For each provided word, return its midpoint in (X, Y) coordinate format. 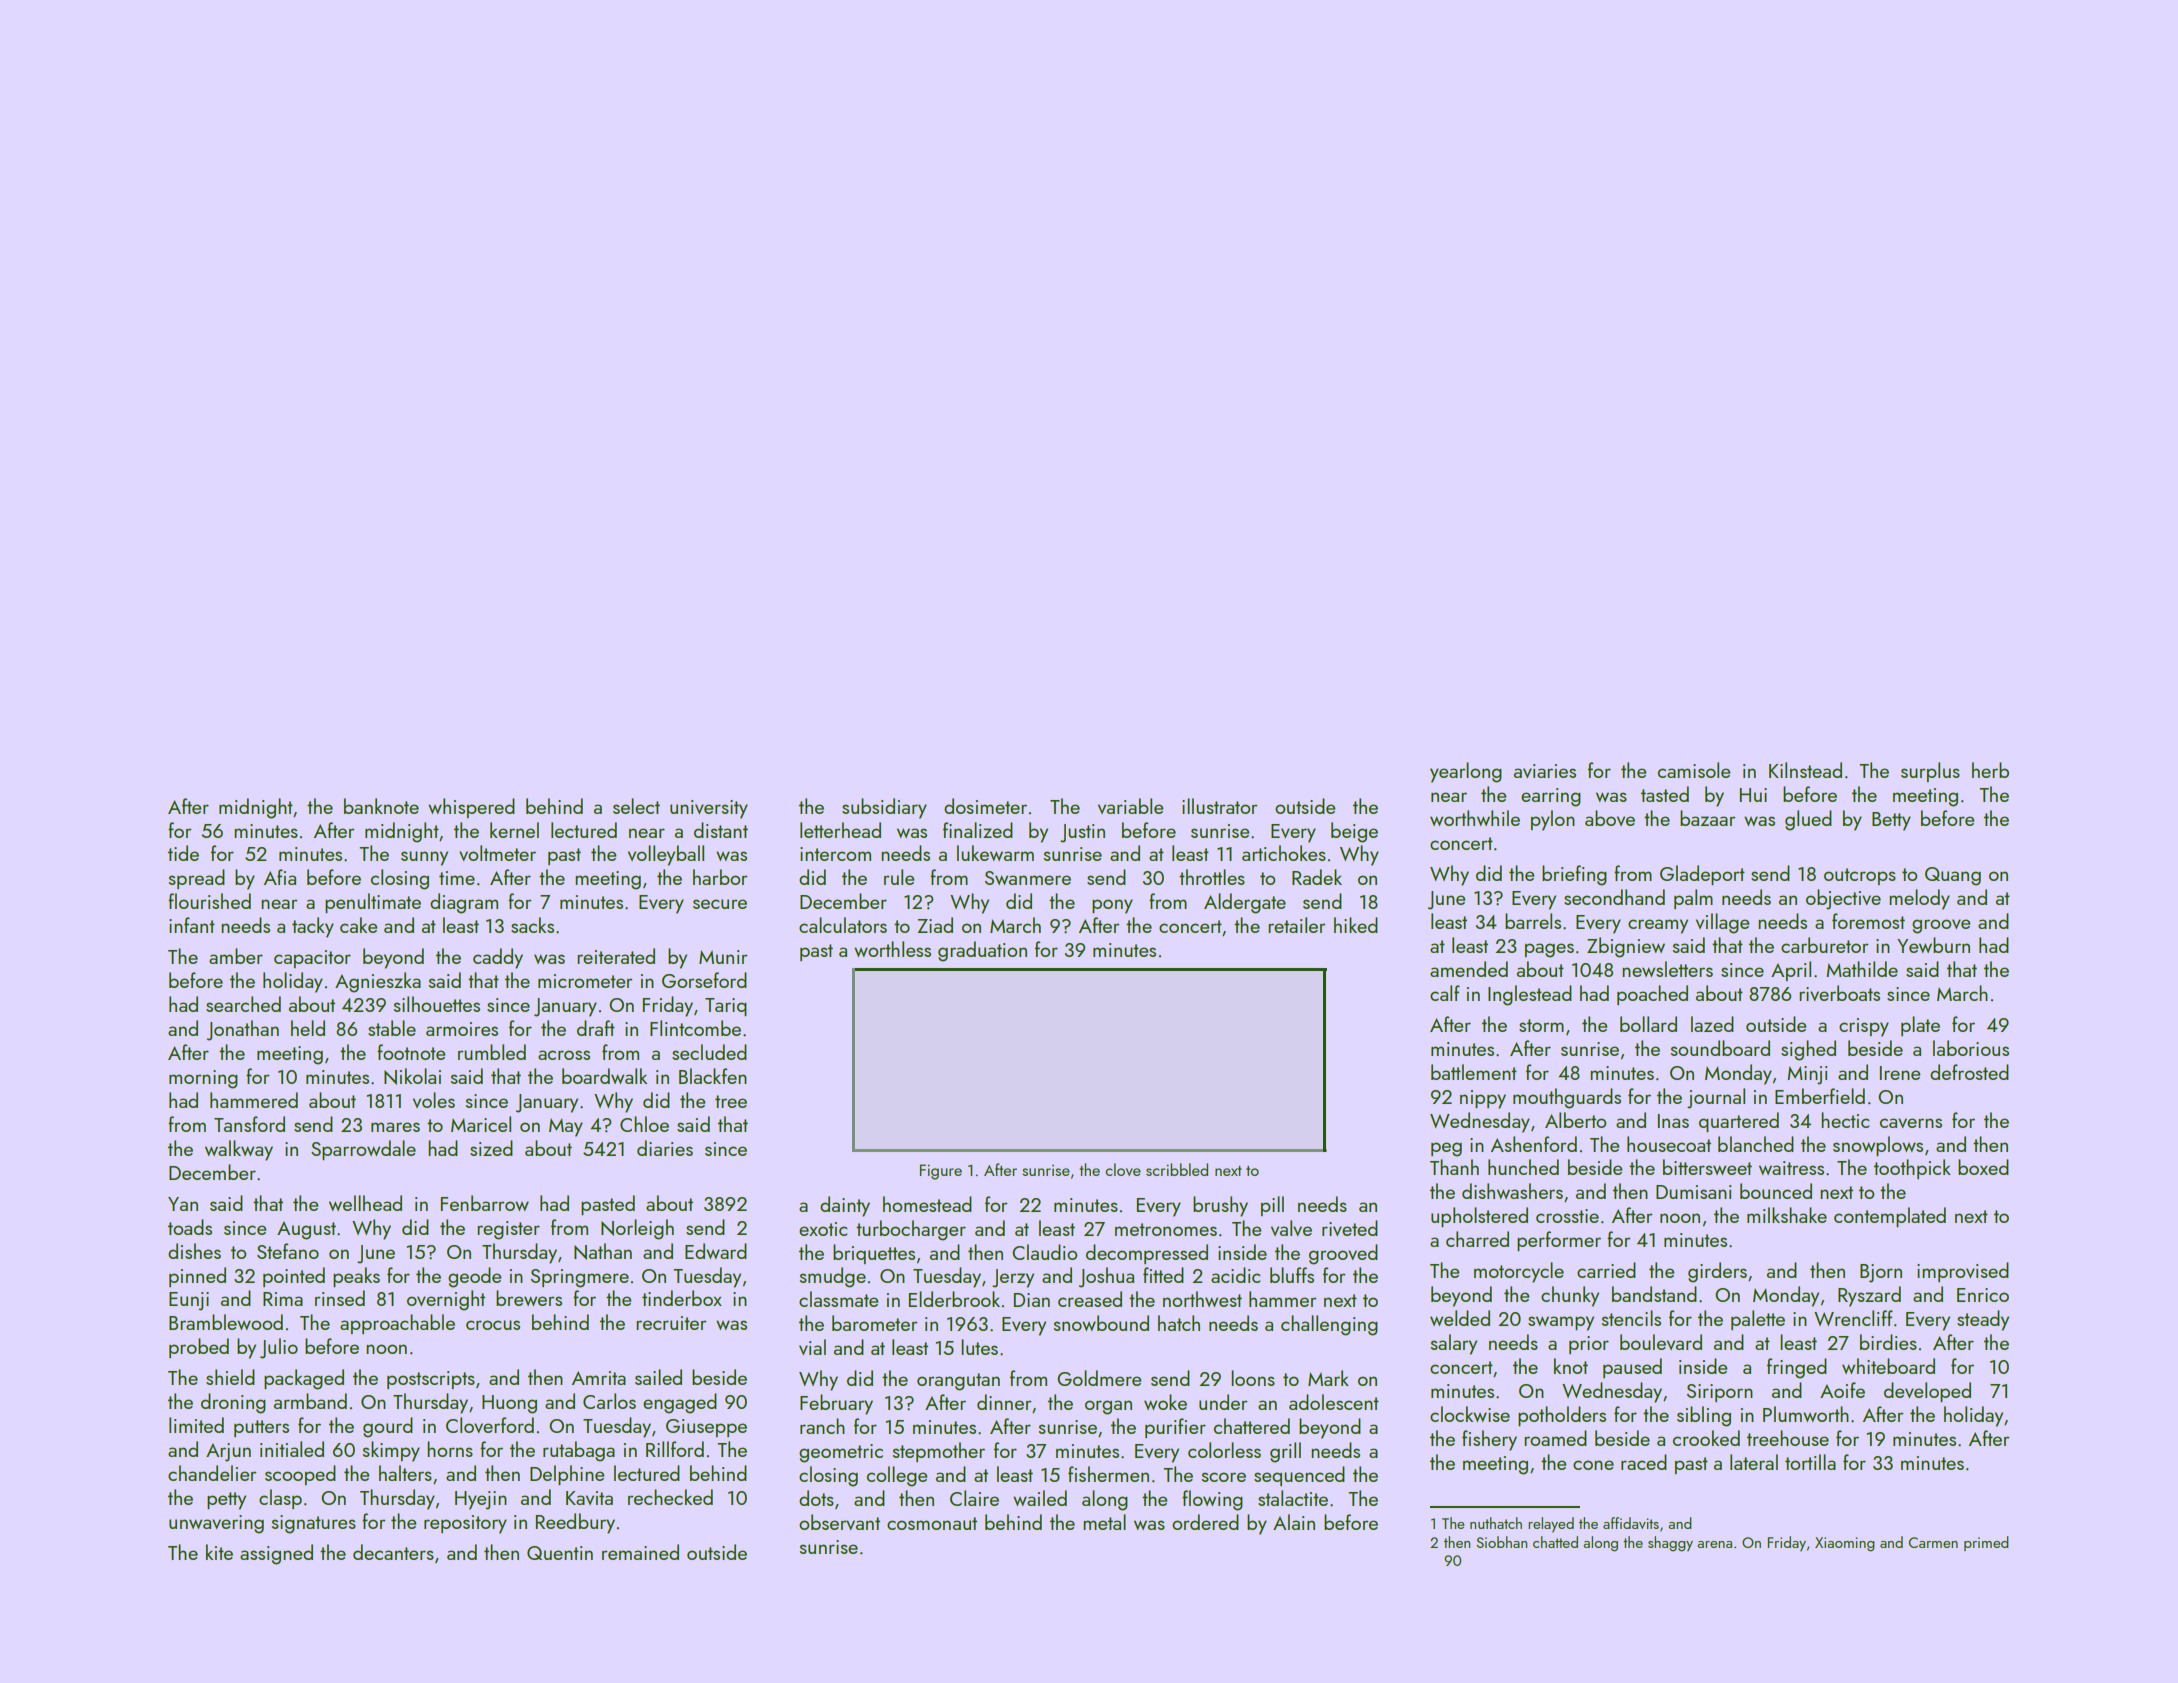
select (636, 806)
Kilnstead (1805, 770)
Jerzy (1013, 1278)
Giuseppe (706, 1428)
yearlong (1466, 772)
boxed (1983, 1167)
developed (1927, 1392)
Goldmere (1099, 1378)
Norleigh (637, 1229)
